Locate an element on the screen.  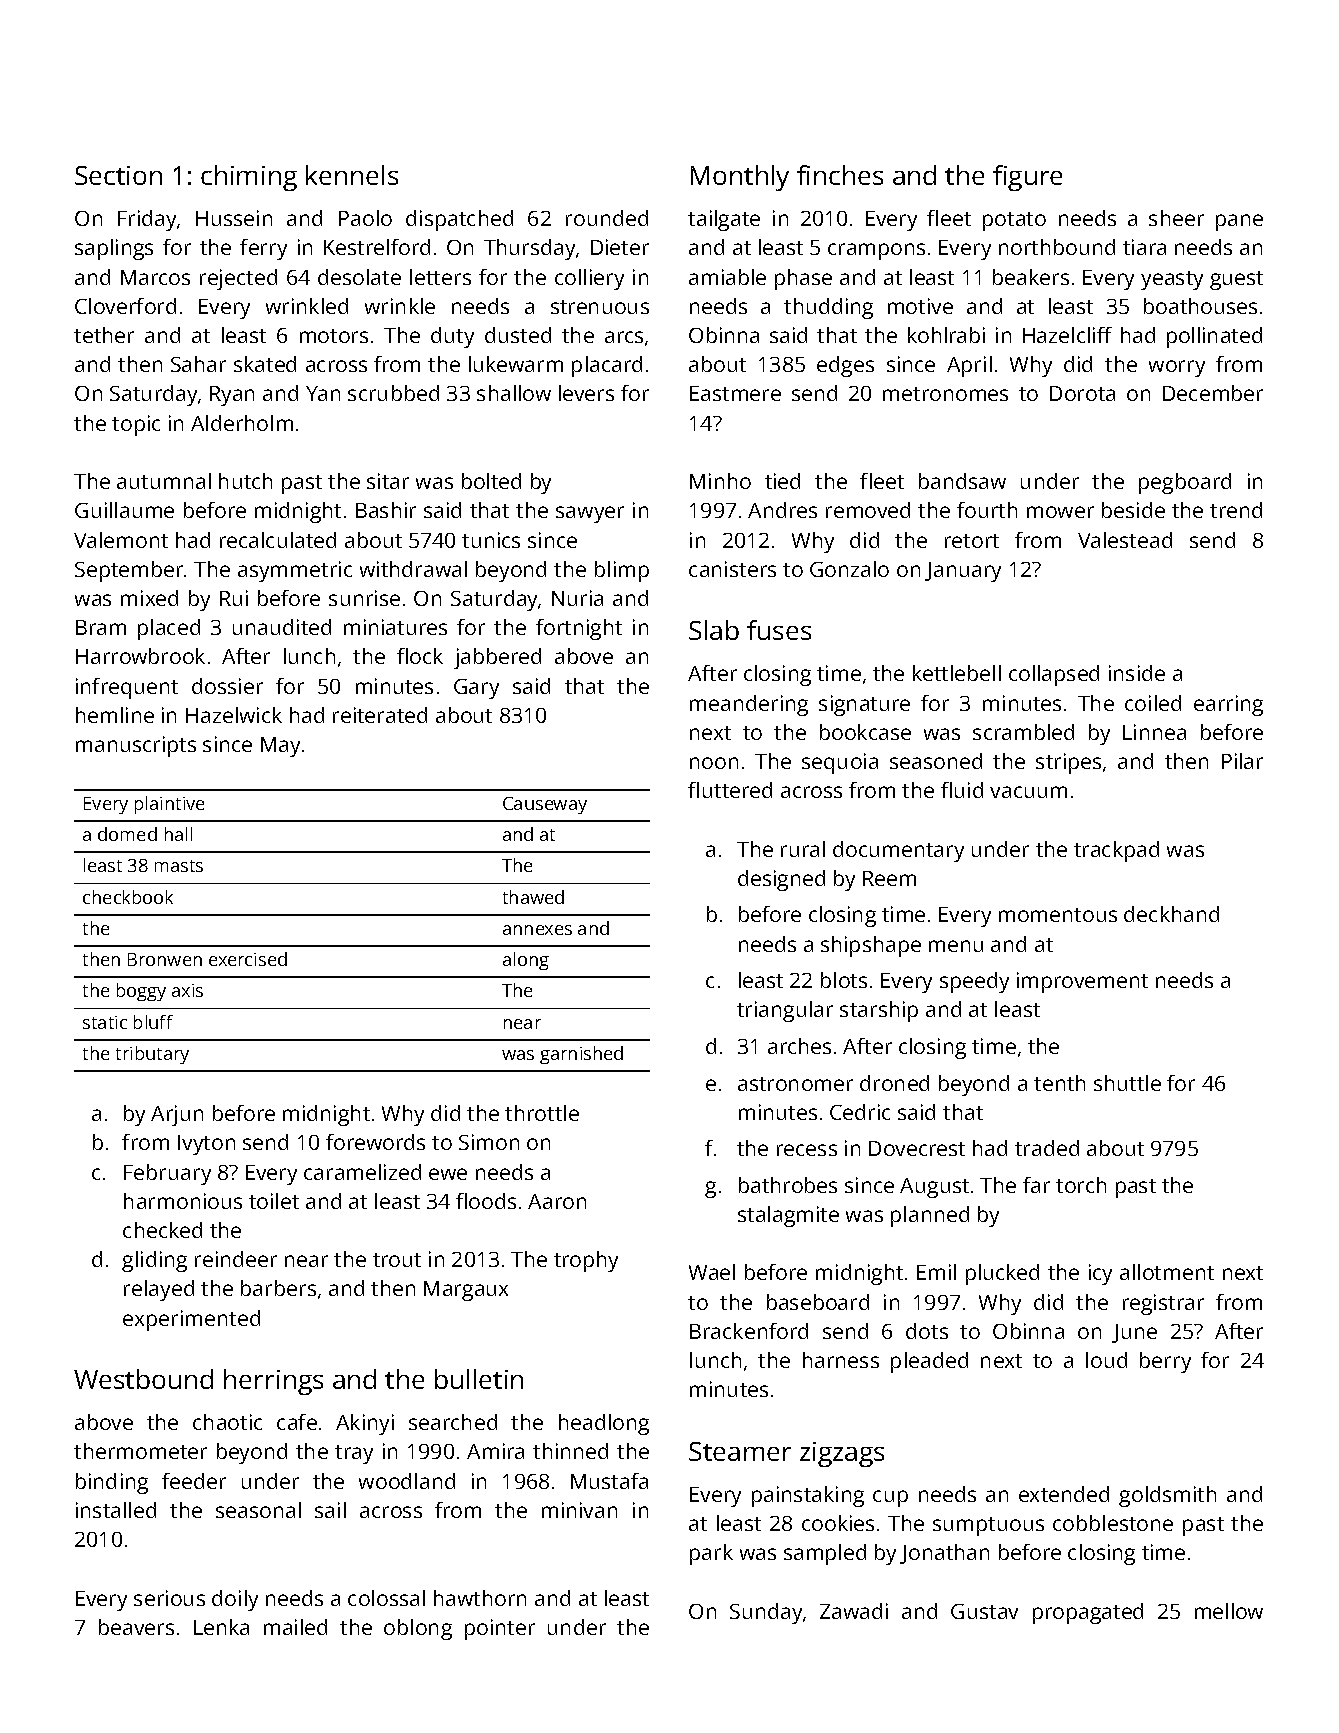
chiming is located at coordinates (249, 178).
